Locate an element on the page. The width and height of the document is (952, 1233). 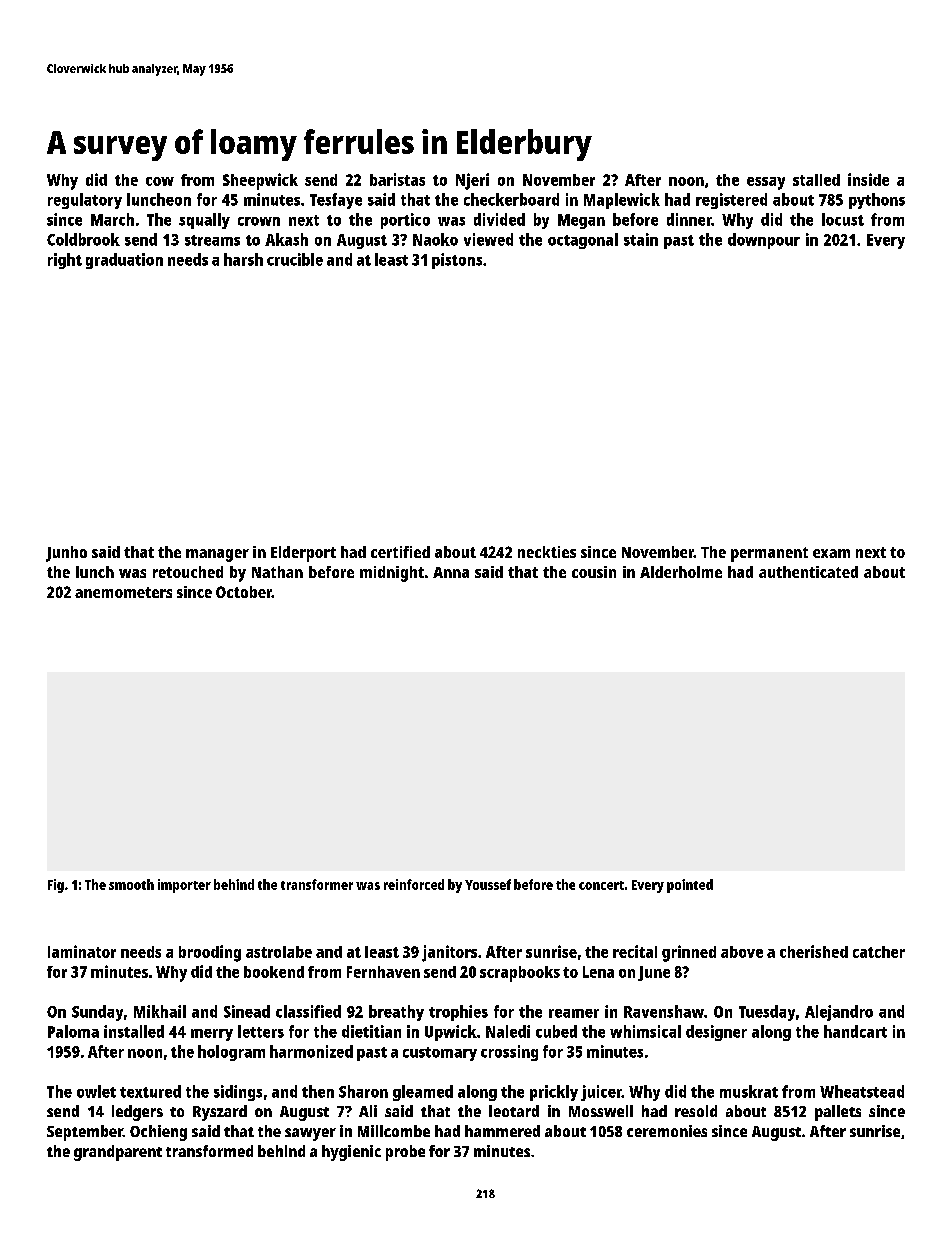
above is located at coordinates (742, 952).
